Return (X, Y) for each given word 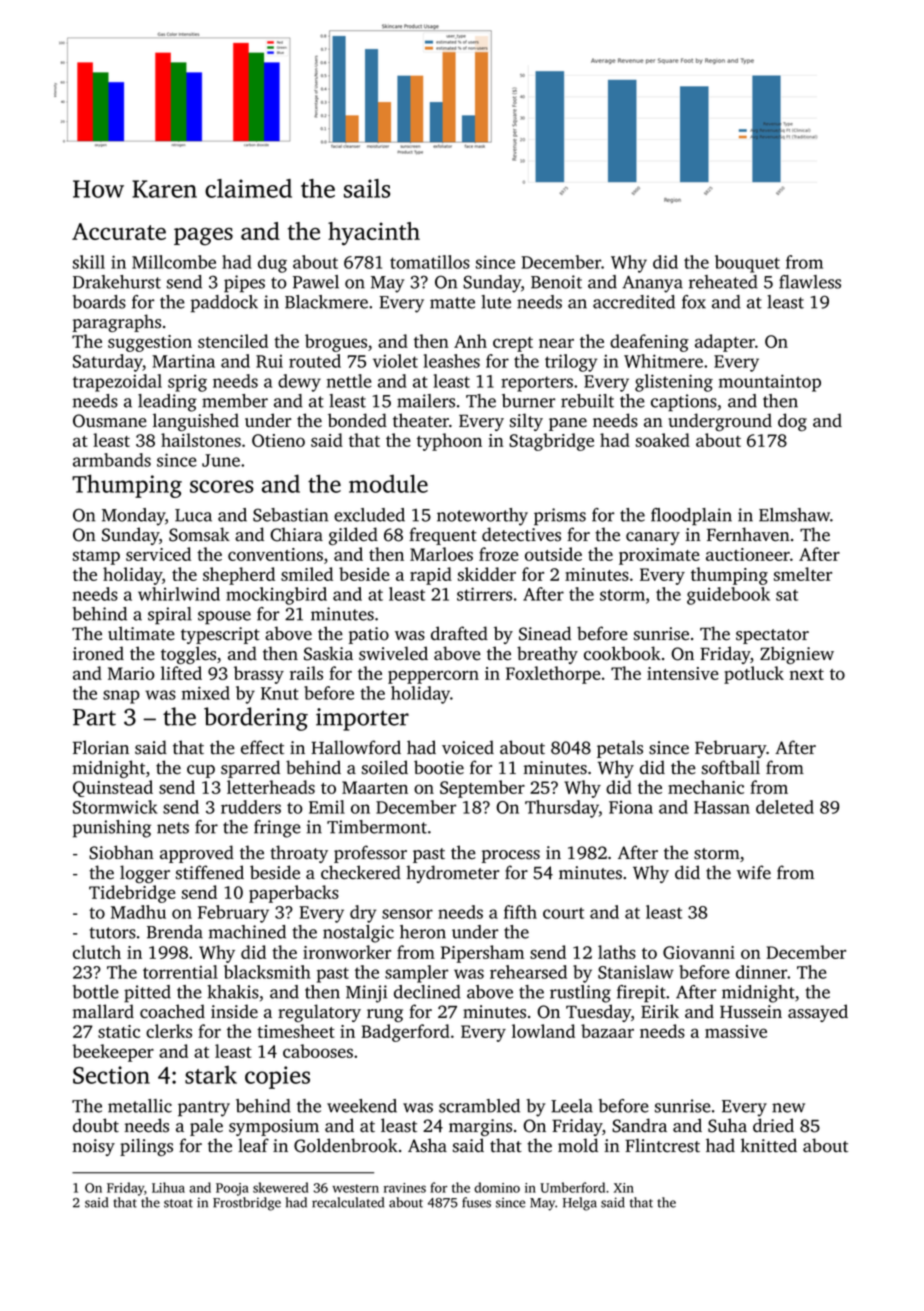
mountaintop (770, 383)
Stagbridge (551, 442)
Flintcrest (662, 1145)
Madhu (138, 912)
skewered (281, 1187)
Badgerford (405, 1033)
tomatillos (430, 262)
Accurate (119, 231)
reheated (723, 282)
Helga (580, 1204)
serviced (158, 554)
